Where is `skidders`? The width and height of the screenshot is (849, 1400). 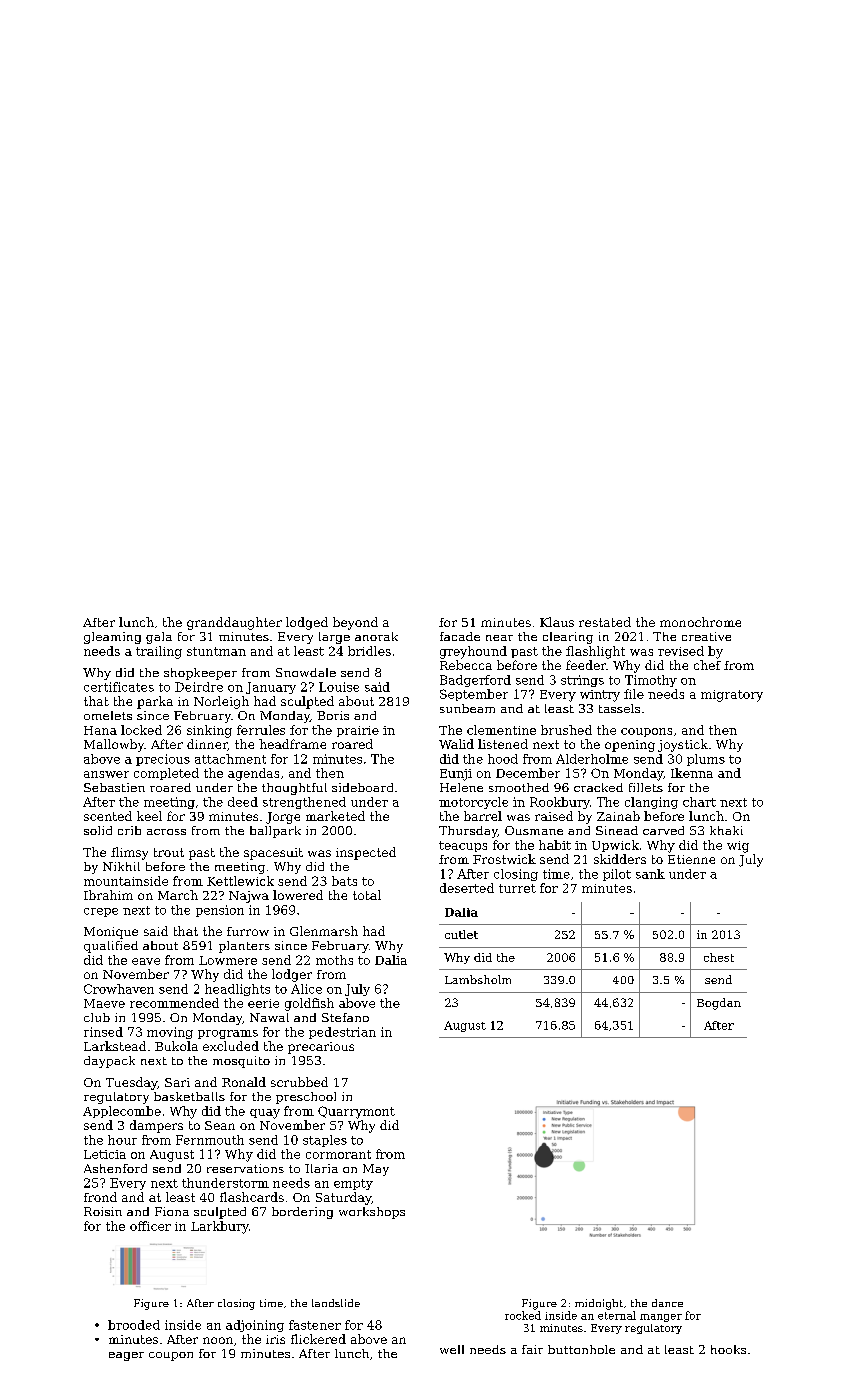
skidders is located at coordinates (620, 859).
